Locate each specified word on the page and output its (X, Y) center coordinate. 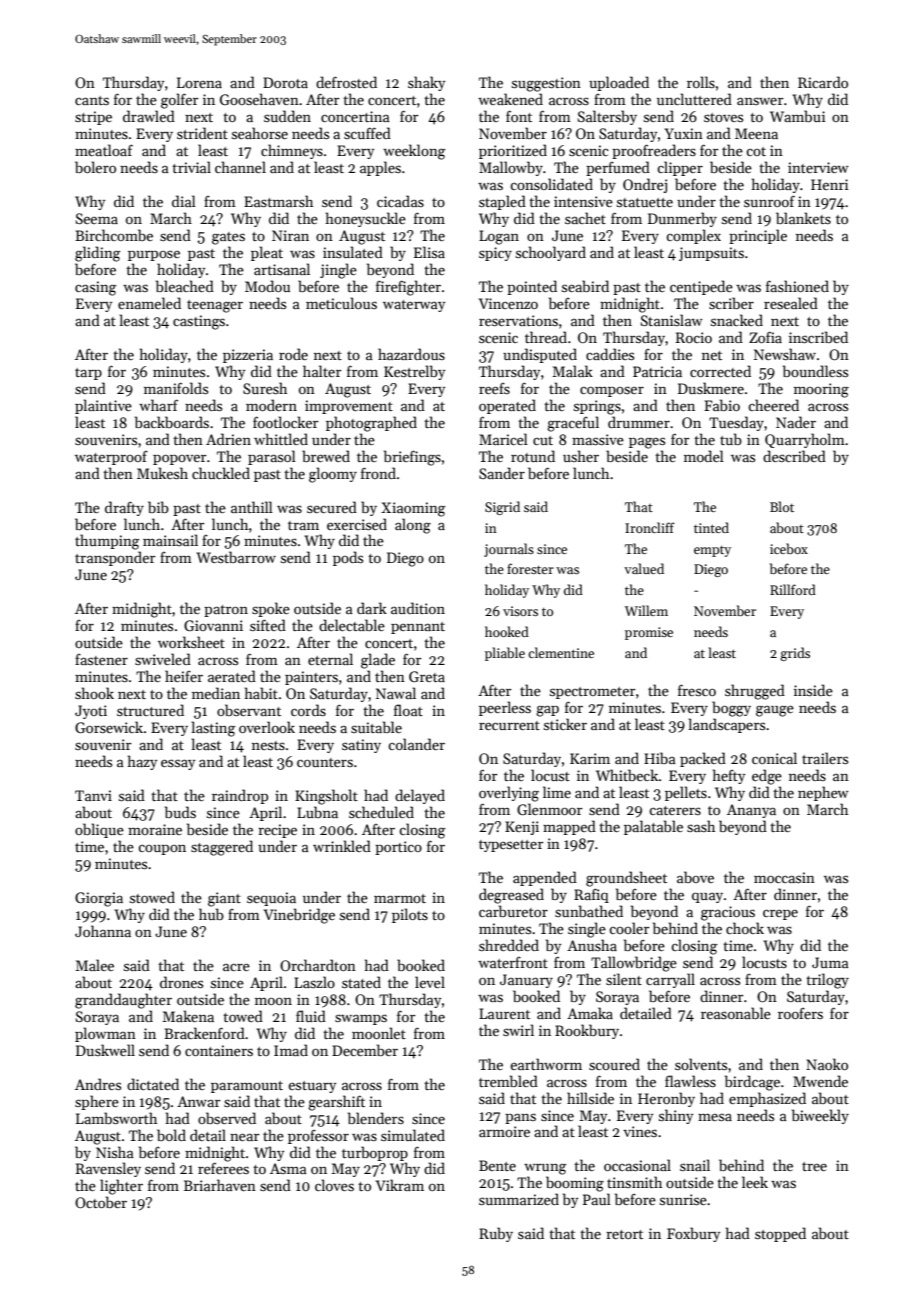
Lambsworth (116, 1118)
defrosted (346, 82)
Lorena (199, 82)
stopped (780, 1234)
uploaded (619, 83)
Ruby (496, 1234)
